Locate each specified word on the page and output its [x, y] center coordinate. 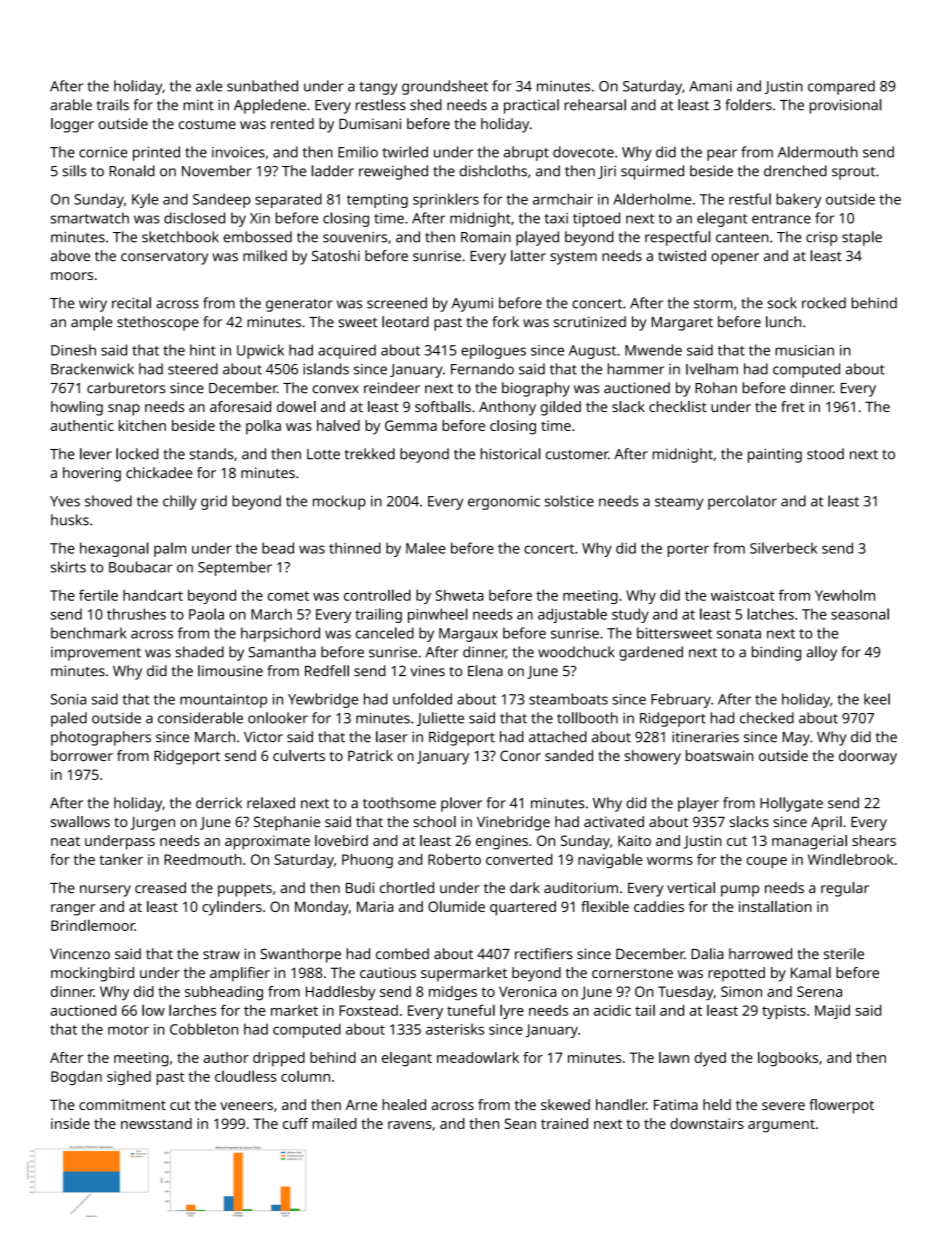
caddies [659, 906]
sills [74, 171]
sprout [853, 173]
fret [793, 406]
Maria [375, 906]
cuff [295, 1123]
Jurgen [152, 824]
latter [528, 256]
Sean [520, 1123]
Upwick [260, 351]
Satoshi [336, 256]
